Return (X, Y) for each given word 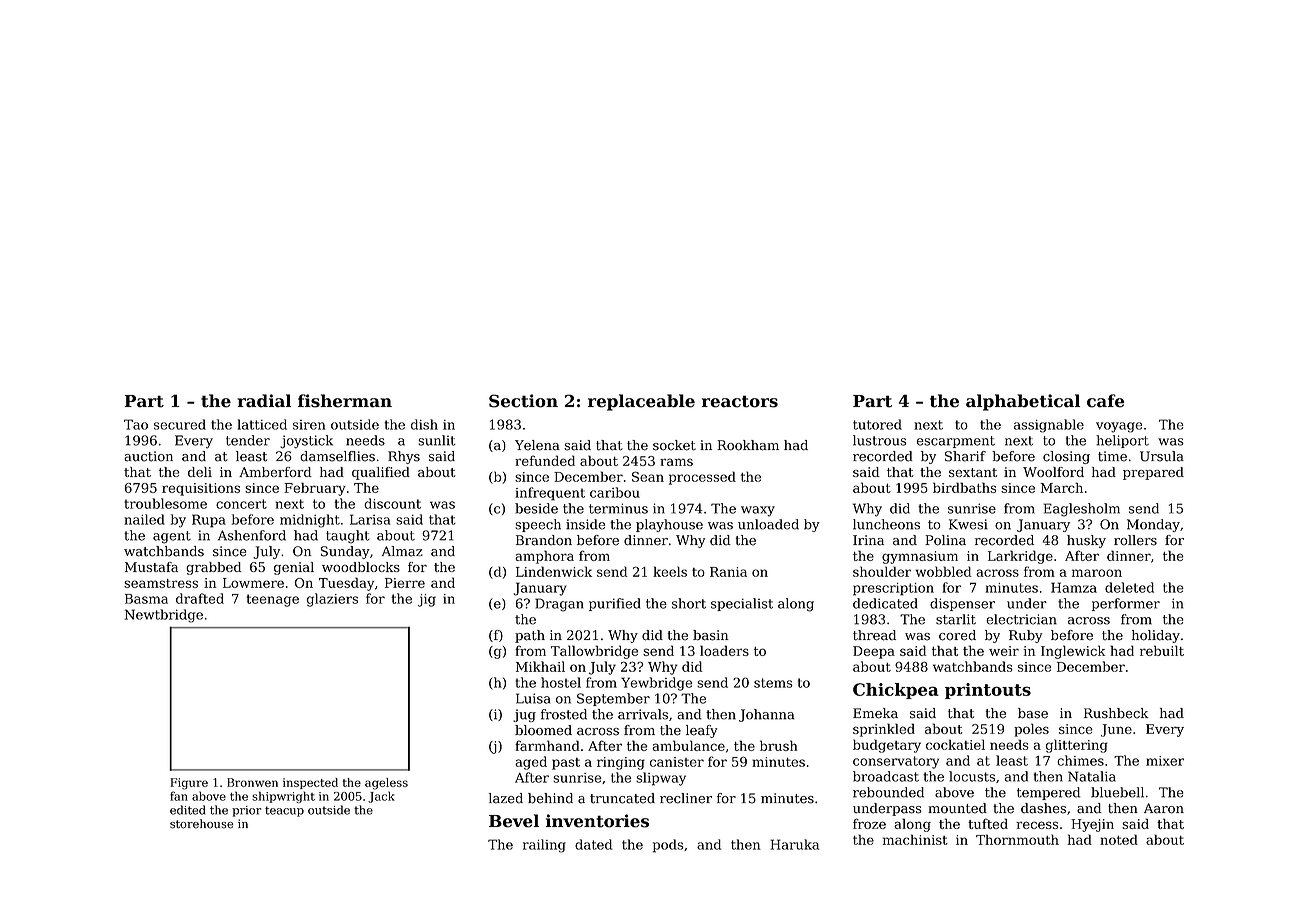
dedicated (885, 603)
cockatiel (955, 744)
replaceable (641, 402)
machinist (915, 839)
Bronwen (252, 782)
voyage (1119, 427)
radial (264, 401)
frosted (564, 714)
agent (172, 537)
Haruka (794, 844)
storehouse (201, 824)
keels (670, 571)
